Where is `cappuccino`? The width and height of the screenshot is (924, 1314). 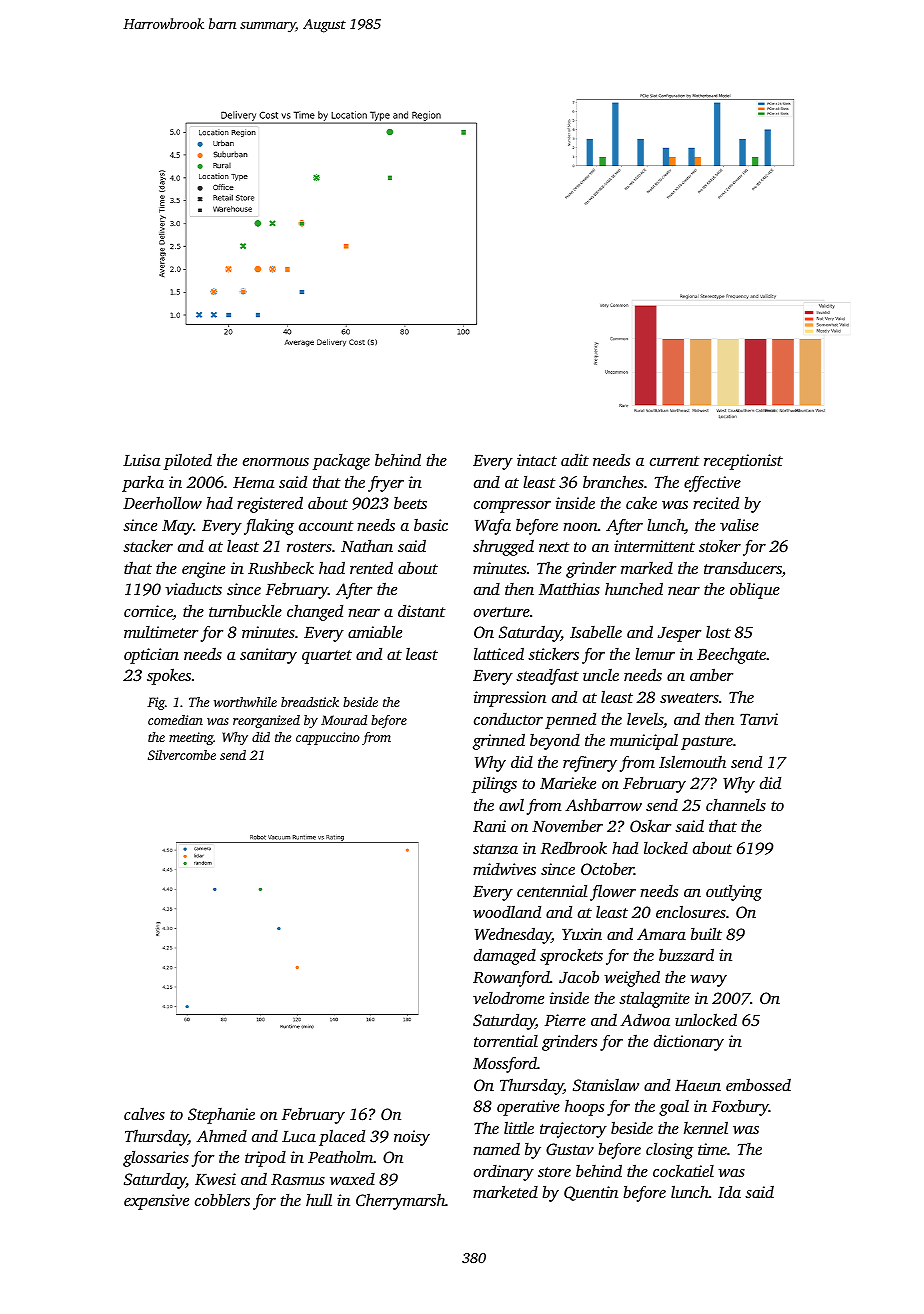 cappuccino is located at coordinates (328, 738).
